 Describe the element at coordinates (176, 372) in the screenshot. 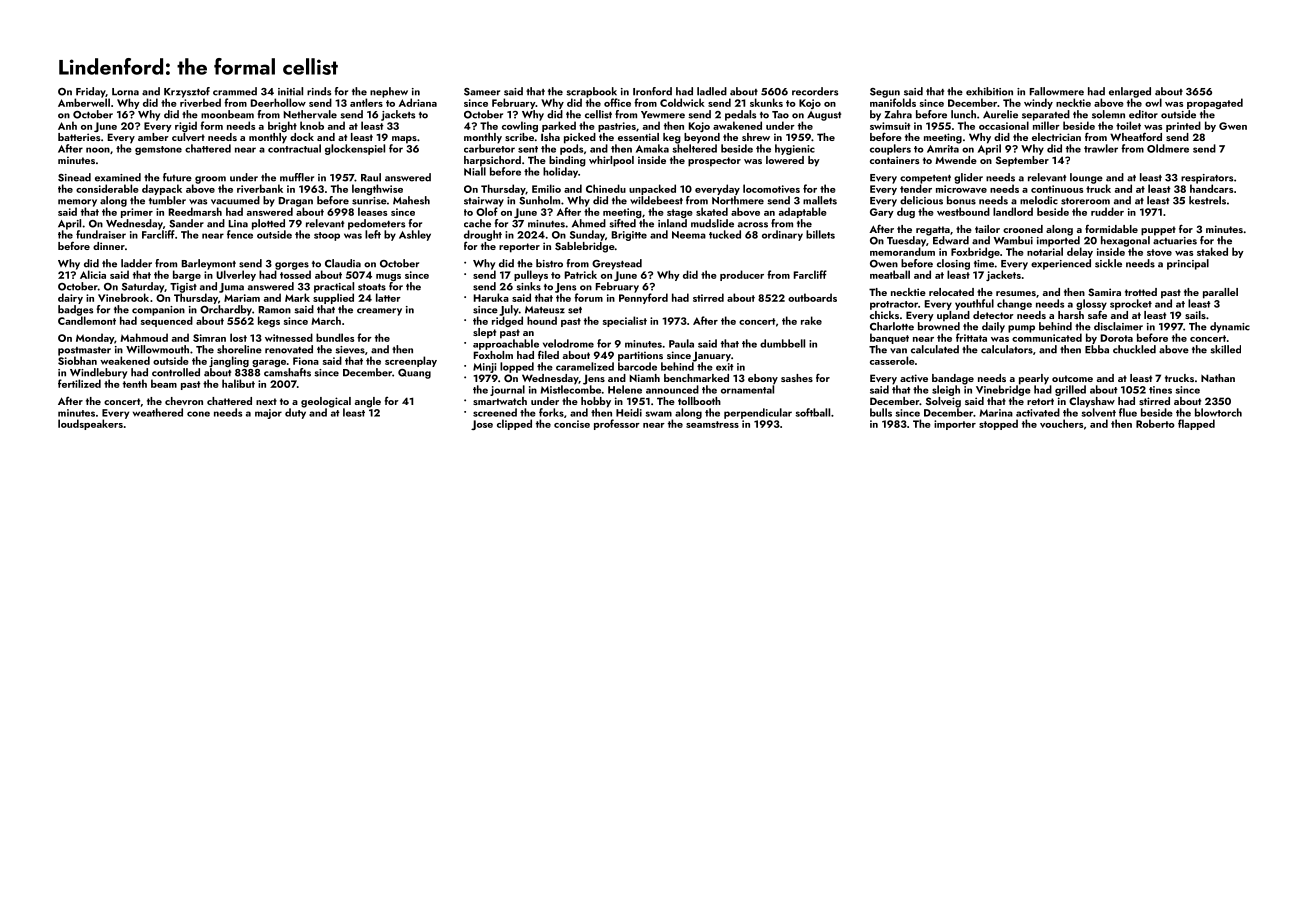

I see `controlled` at that location.
